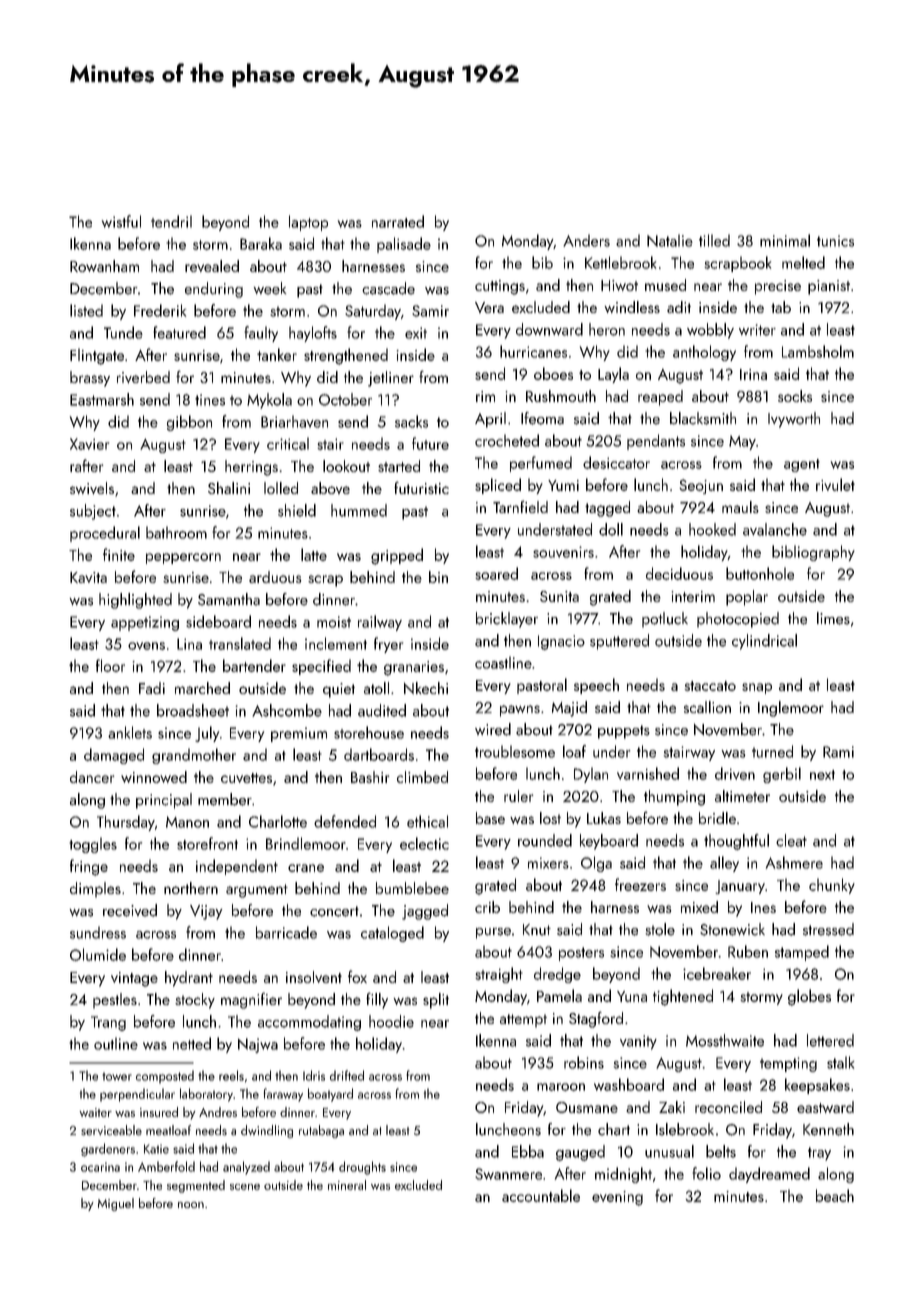 This image has width=924, height=1308. I want to click on Tarnfield, so click(520, 506).
